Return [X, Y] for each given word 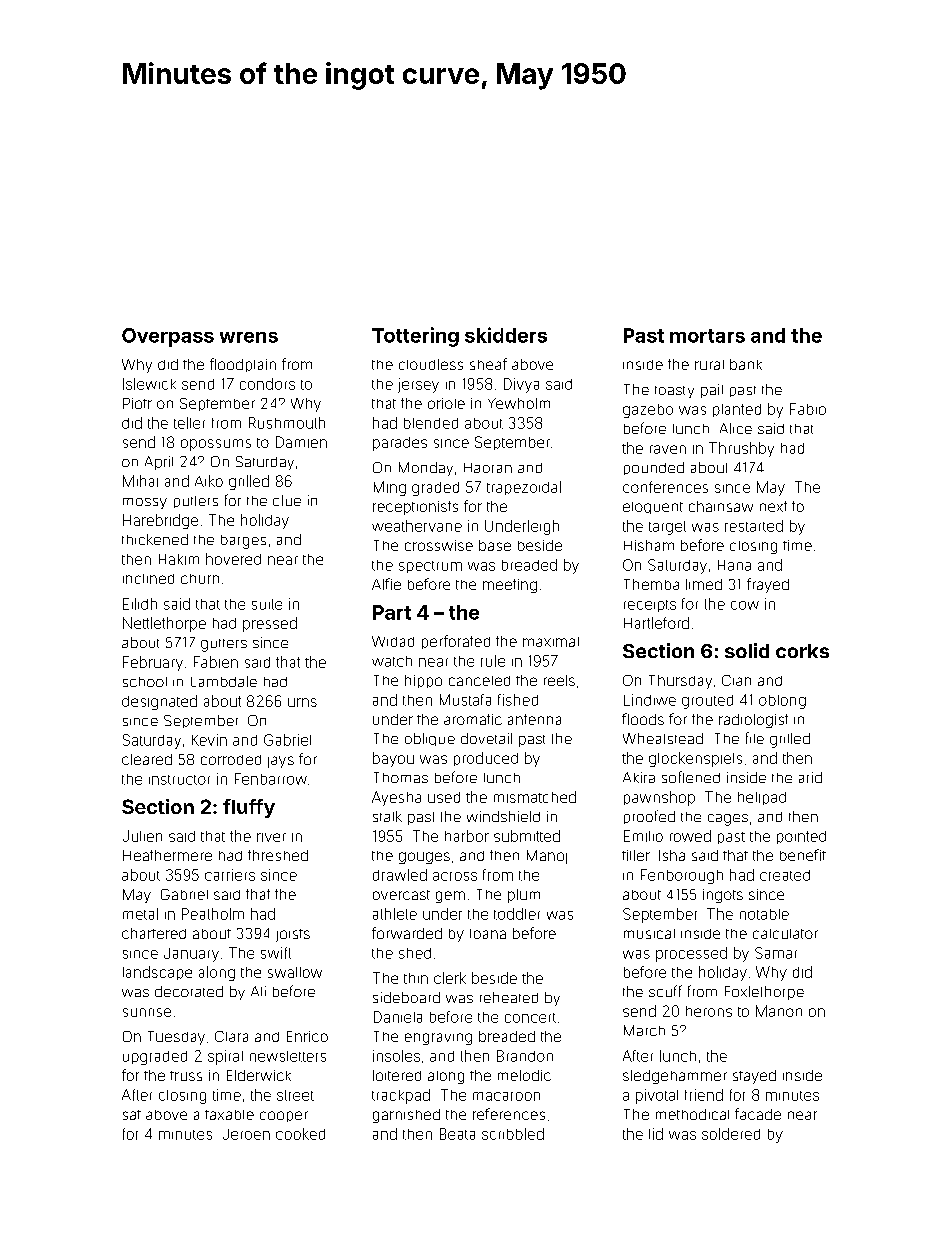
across [455, 876]
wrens [249, 337]
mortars [707, 336]
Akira [639, 777]
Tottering [415, 337]
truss [186, 1076]
